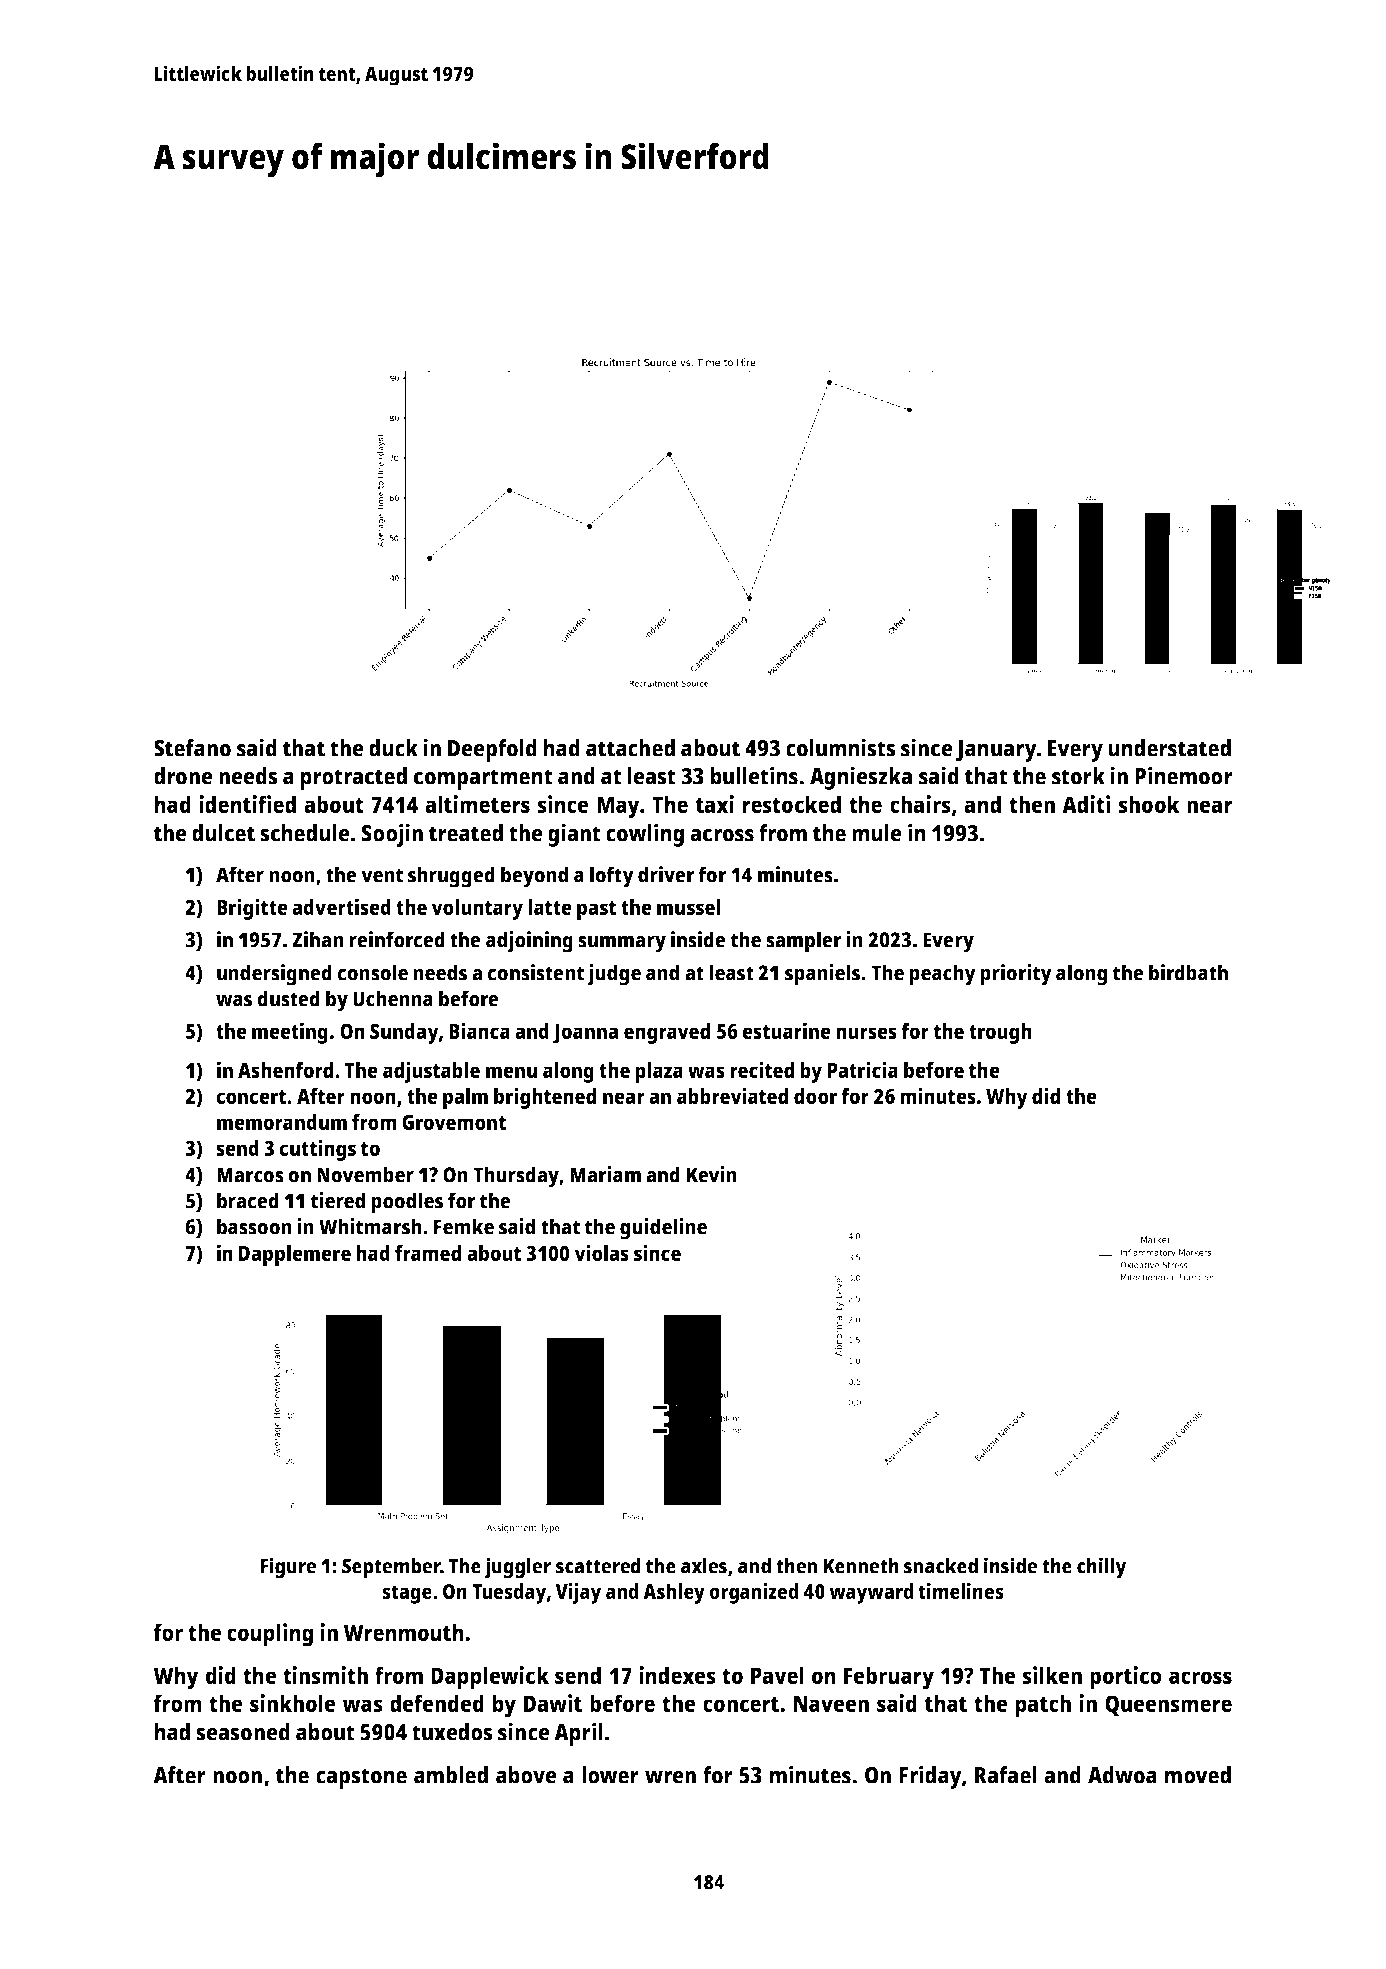 The image size is (1386, 1969). I want to click on Ashley, so click(674, 1593).
